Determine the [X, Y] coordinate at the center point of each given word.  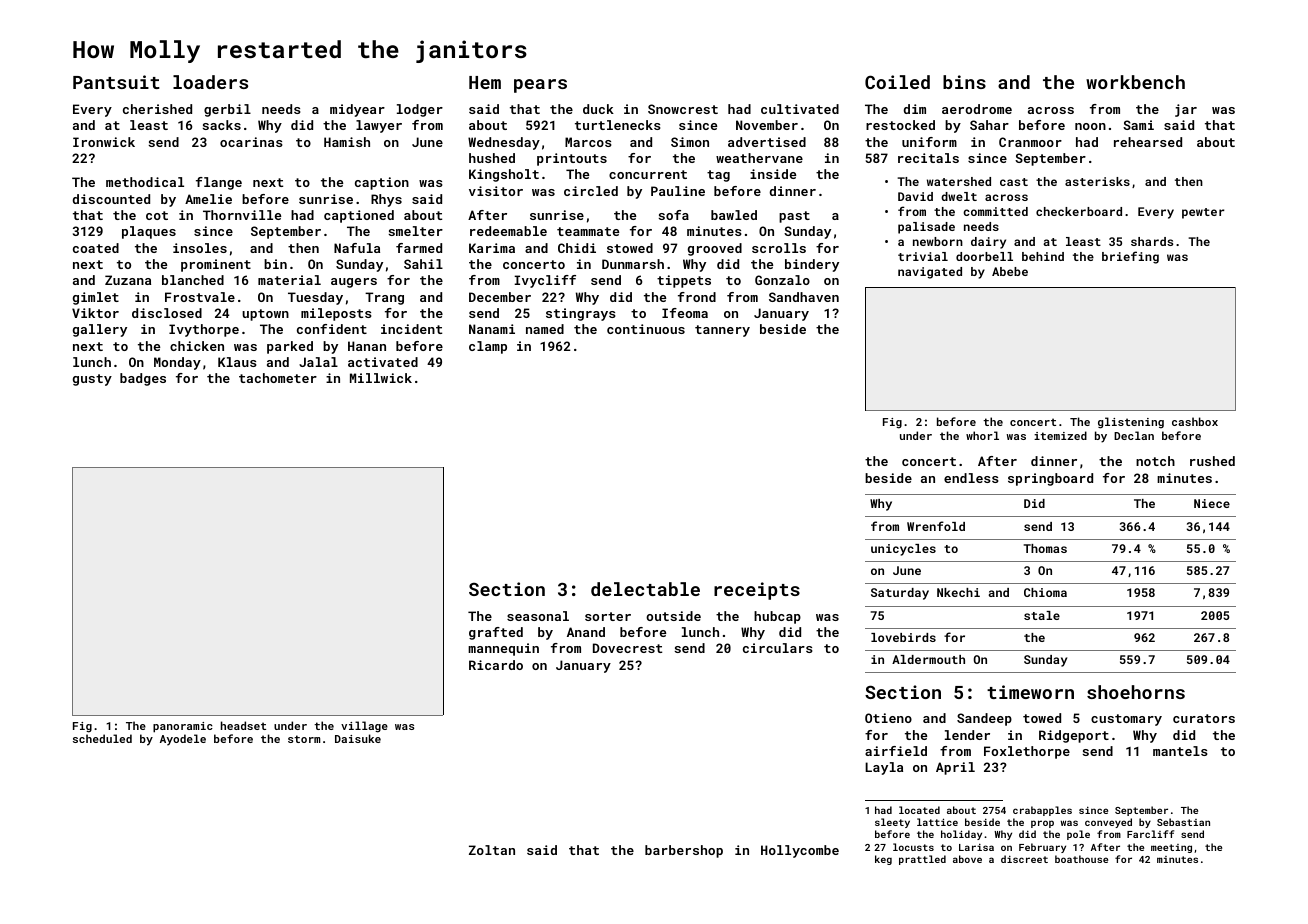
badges [143, 379]
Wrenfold [936, 526]
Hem [485, 82]
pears [540, 86]
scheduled [102, 738]
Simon [690, 142]
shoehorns [1136, 692]
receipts [757, 591]
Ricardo [496, 665]
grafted [496, 633]
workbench [1135, 82]
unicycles [903, 550]
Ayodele [183, 740]
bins [964, 82]
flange [219, 183]
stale [1042, 615]
